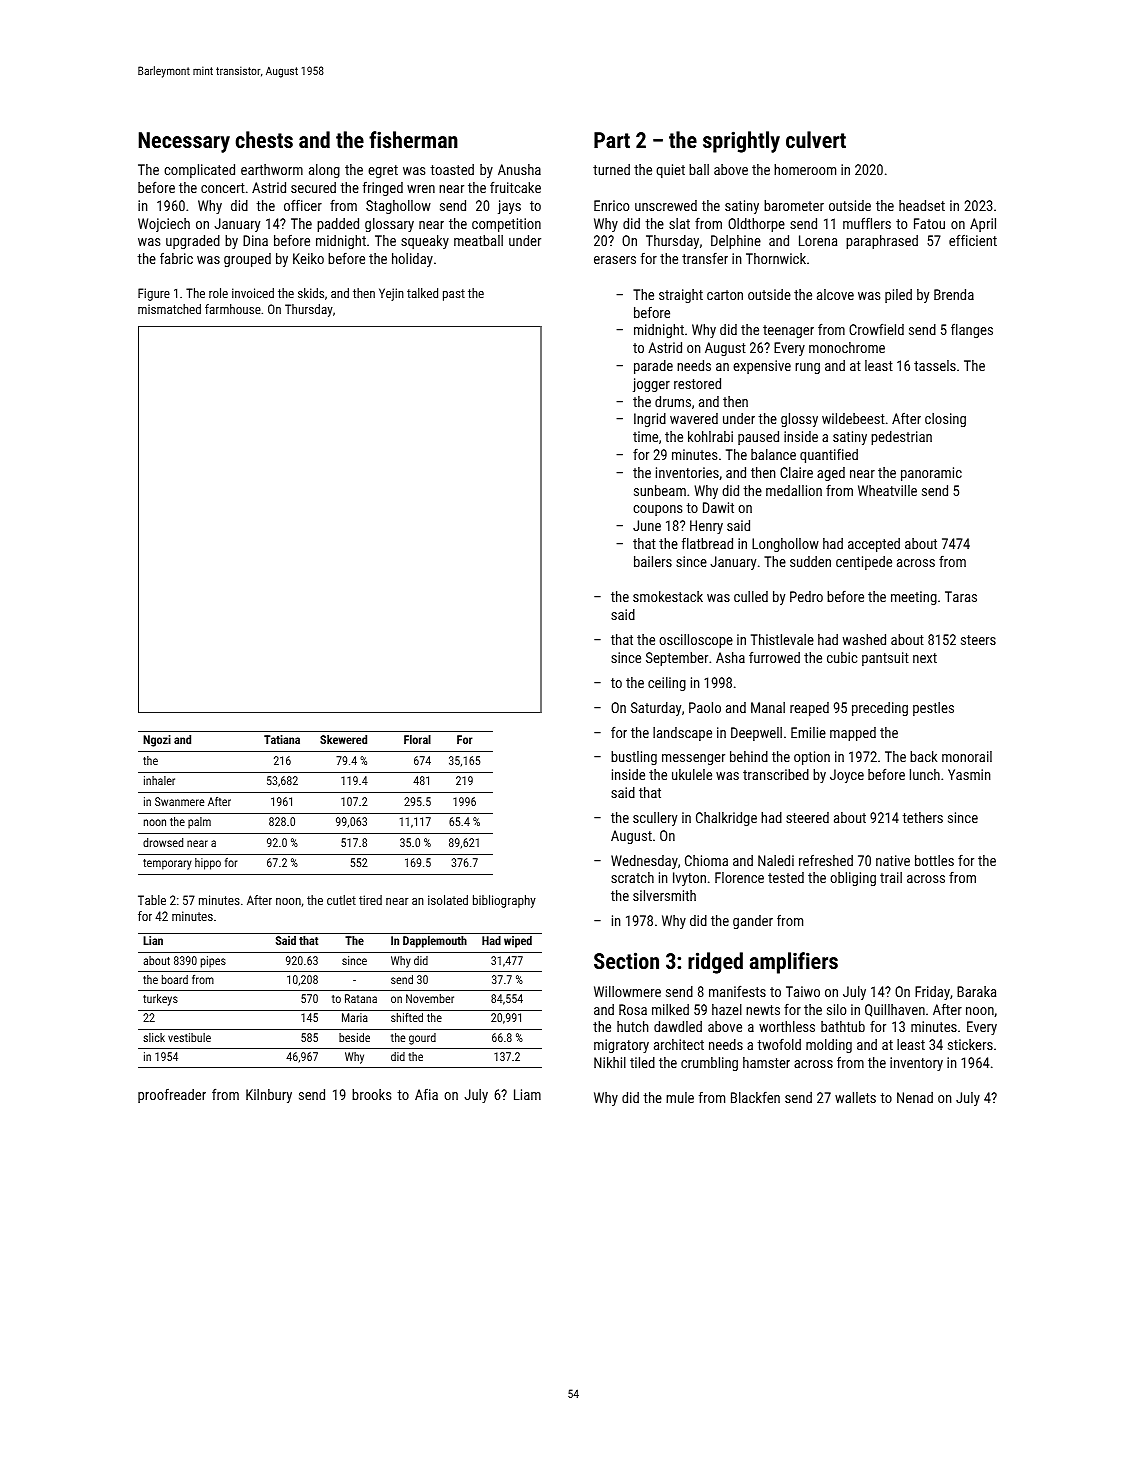 The height and width of the page is (1468, 1135). Describe the element at coordinates (882, 242) in the page. I see `paraphrased` at that location.
